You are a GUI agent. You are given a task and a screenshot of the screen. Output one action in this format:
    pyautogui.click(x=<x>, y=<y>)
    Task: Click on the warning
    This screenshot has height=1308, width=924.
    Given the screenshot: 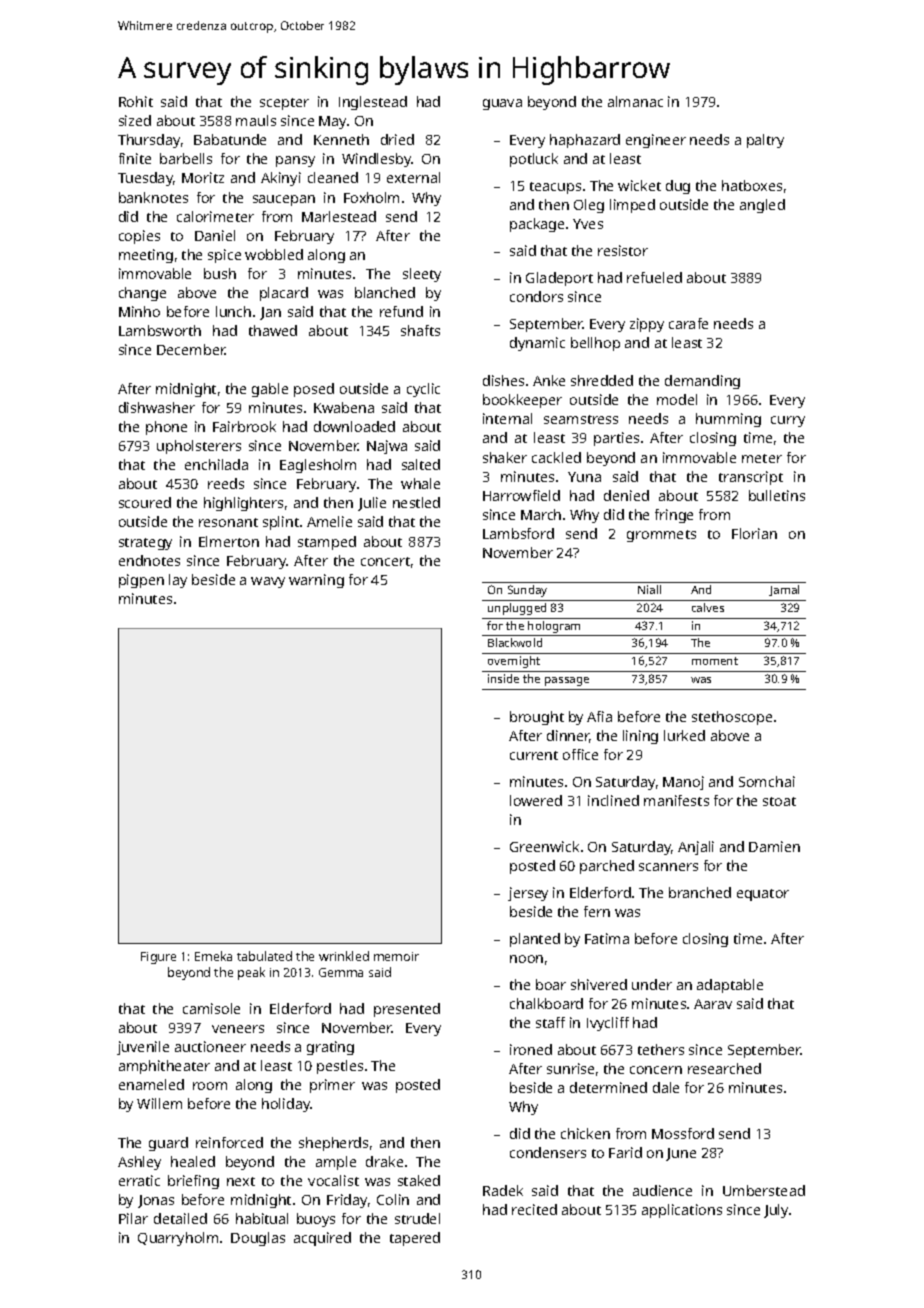 What is the action you would take?
    pyautogui.click(x=316, y=581)
